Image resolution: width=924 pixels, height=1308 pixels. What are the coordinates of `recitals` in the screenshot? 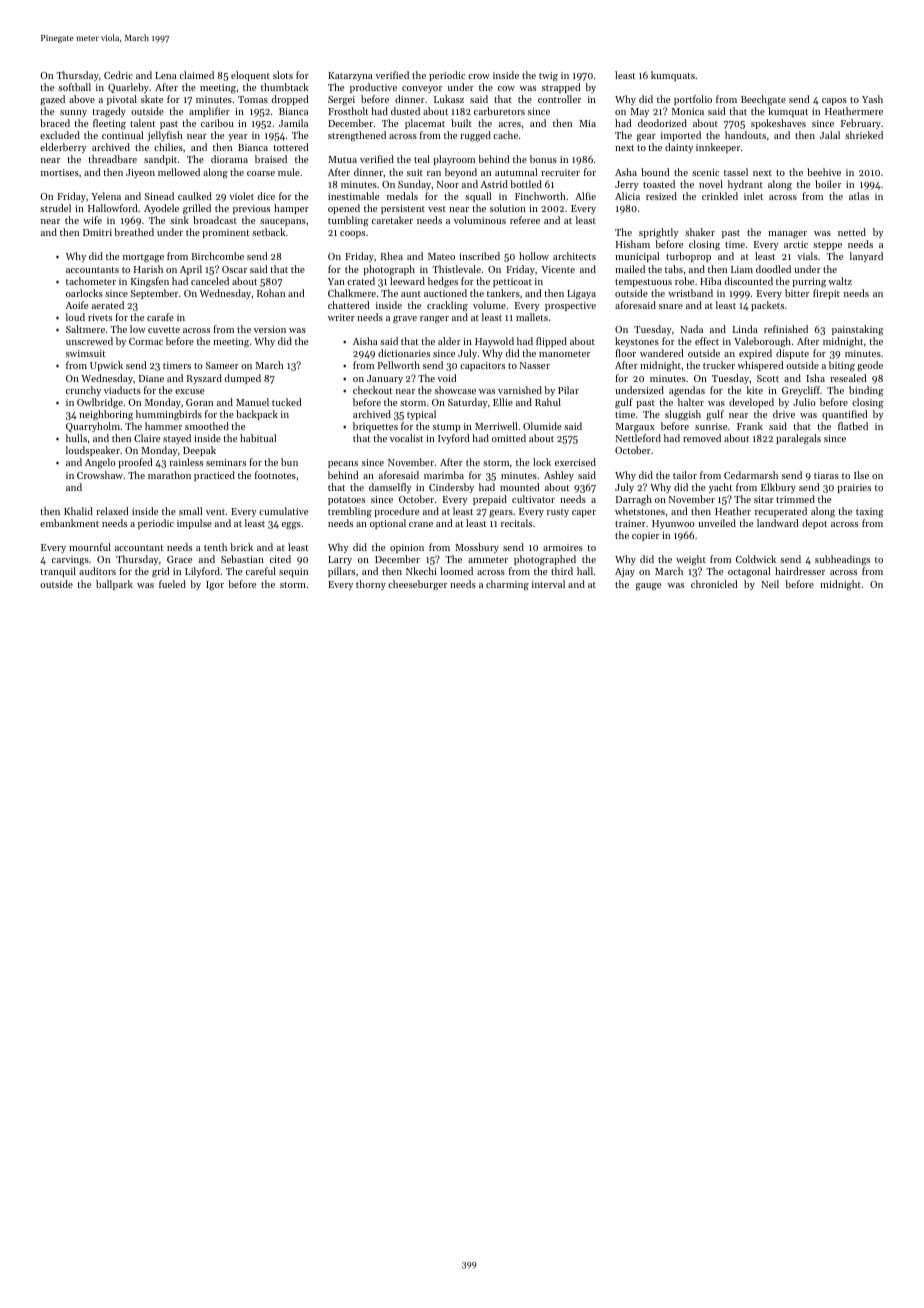 It's located at (516, 523).
